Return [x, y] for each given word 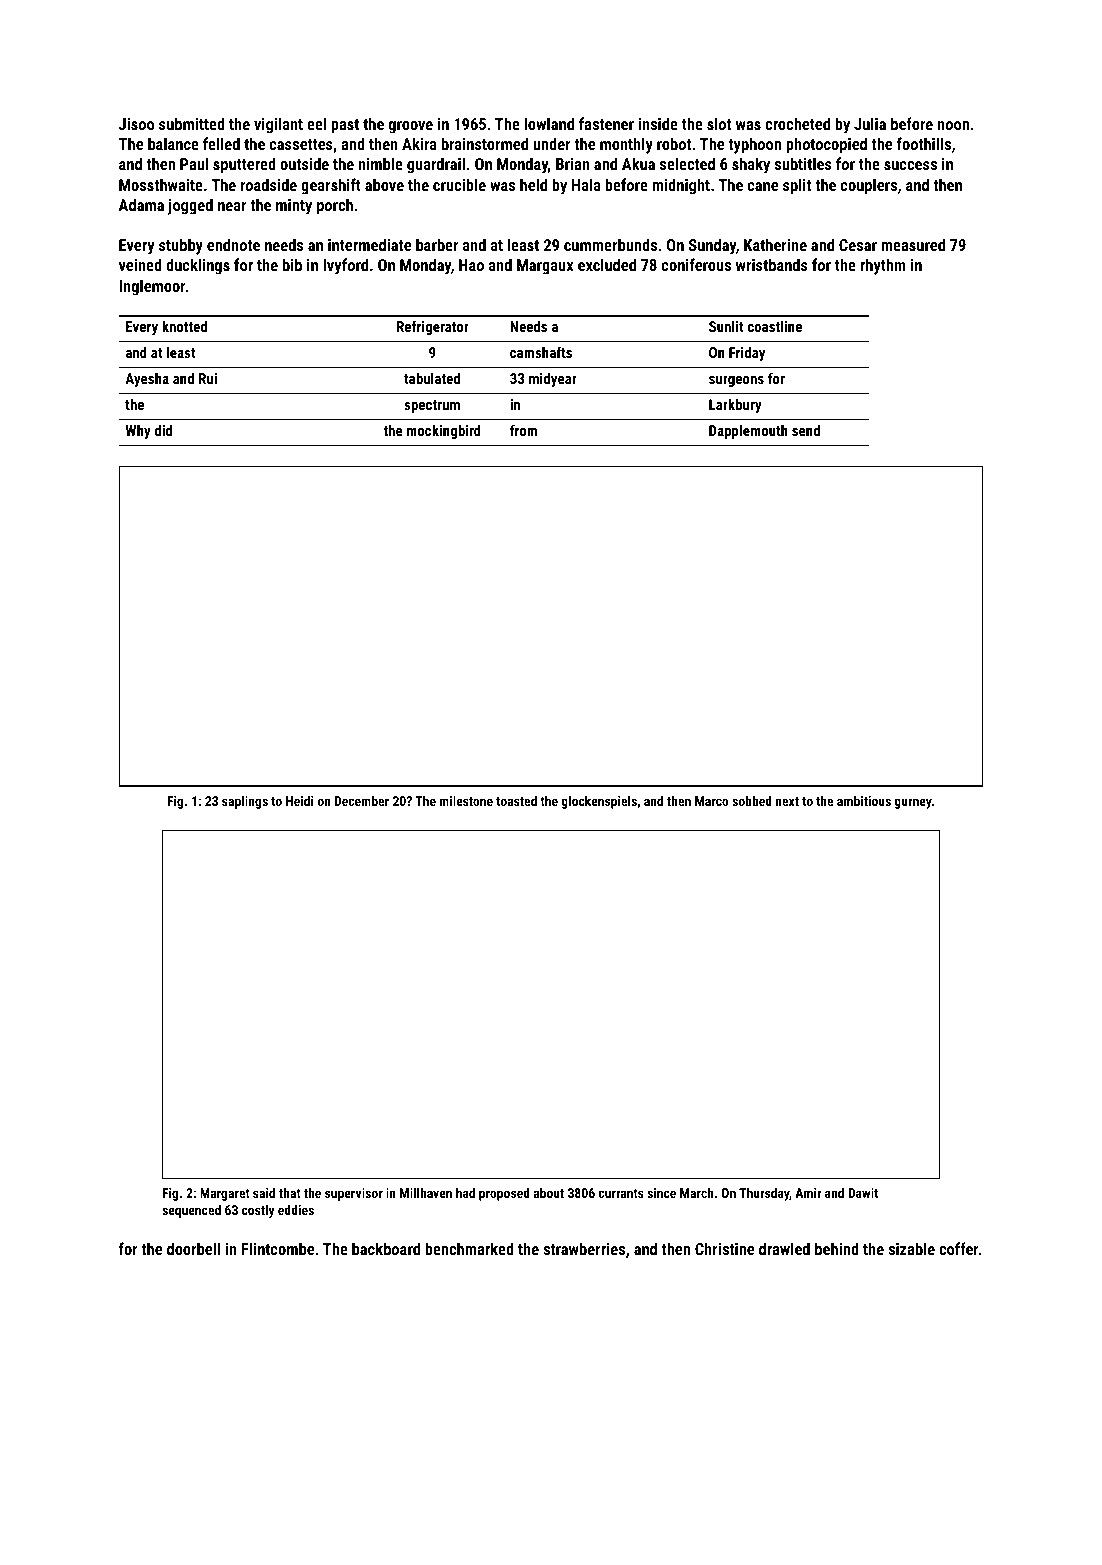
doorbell [193, 1248]
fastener [606, 123]
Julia [870, 123]
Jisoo [136, 124]
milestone [466, 800]
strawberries [584, 1248]
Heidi [299, 800]
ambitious [864, 800]
